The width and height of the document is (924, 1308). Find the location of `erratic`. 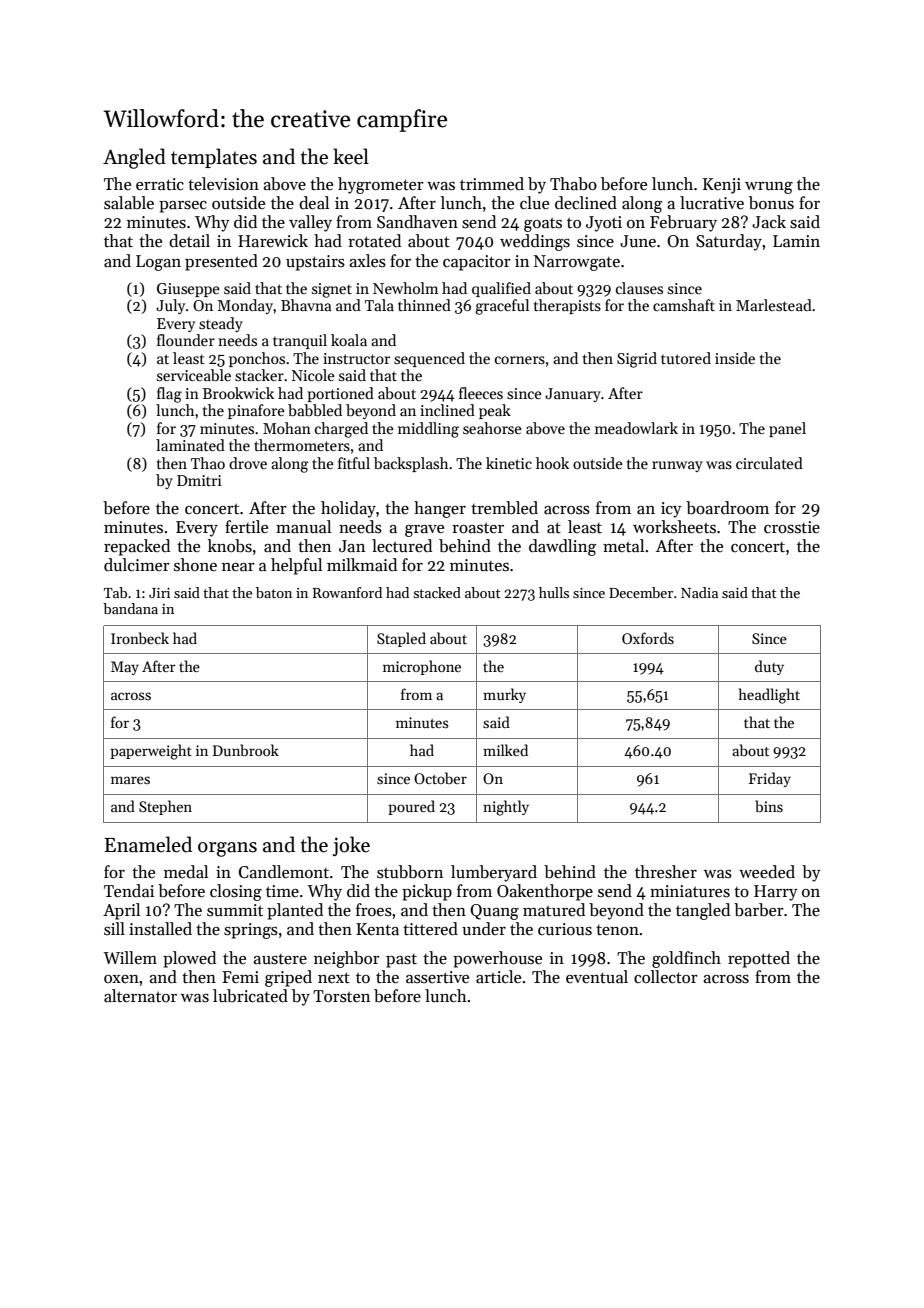

erratic is located at coordinates (160, 184).
